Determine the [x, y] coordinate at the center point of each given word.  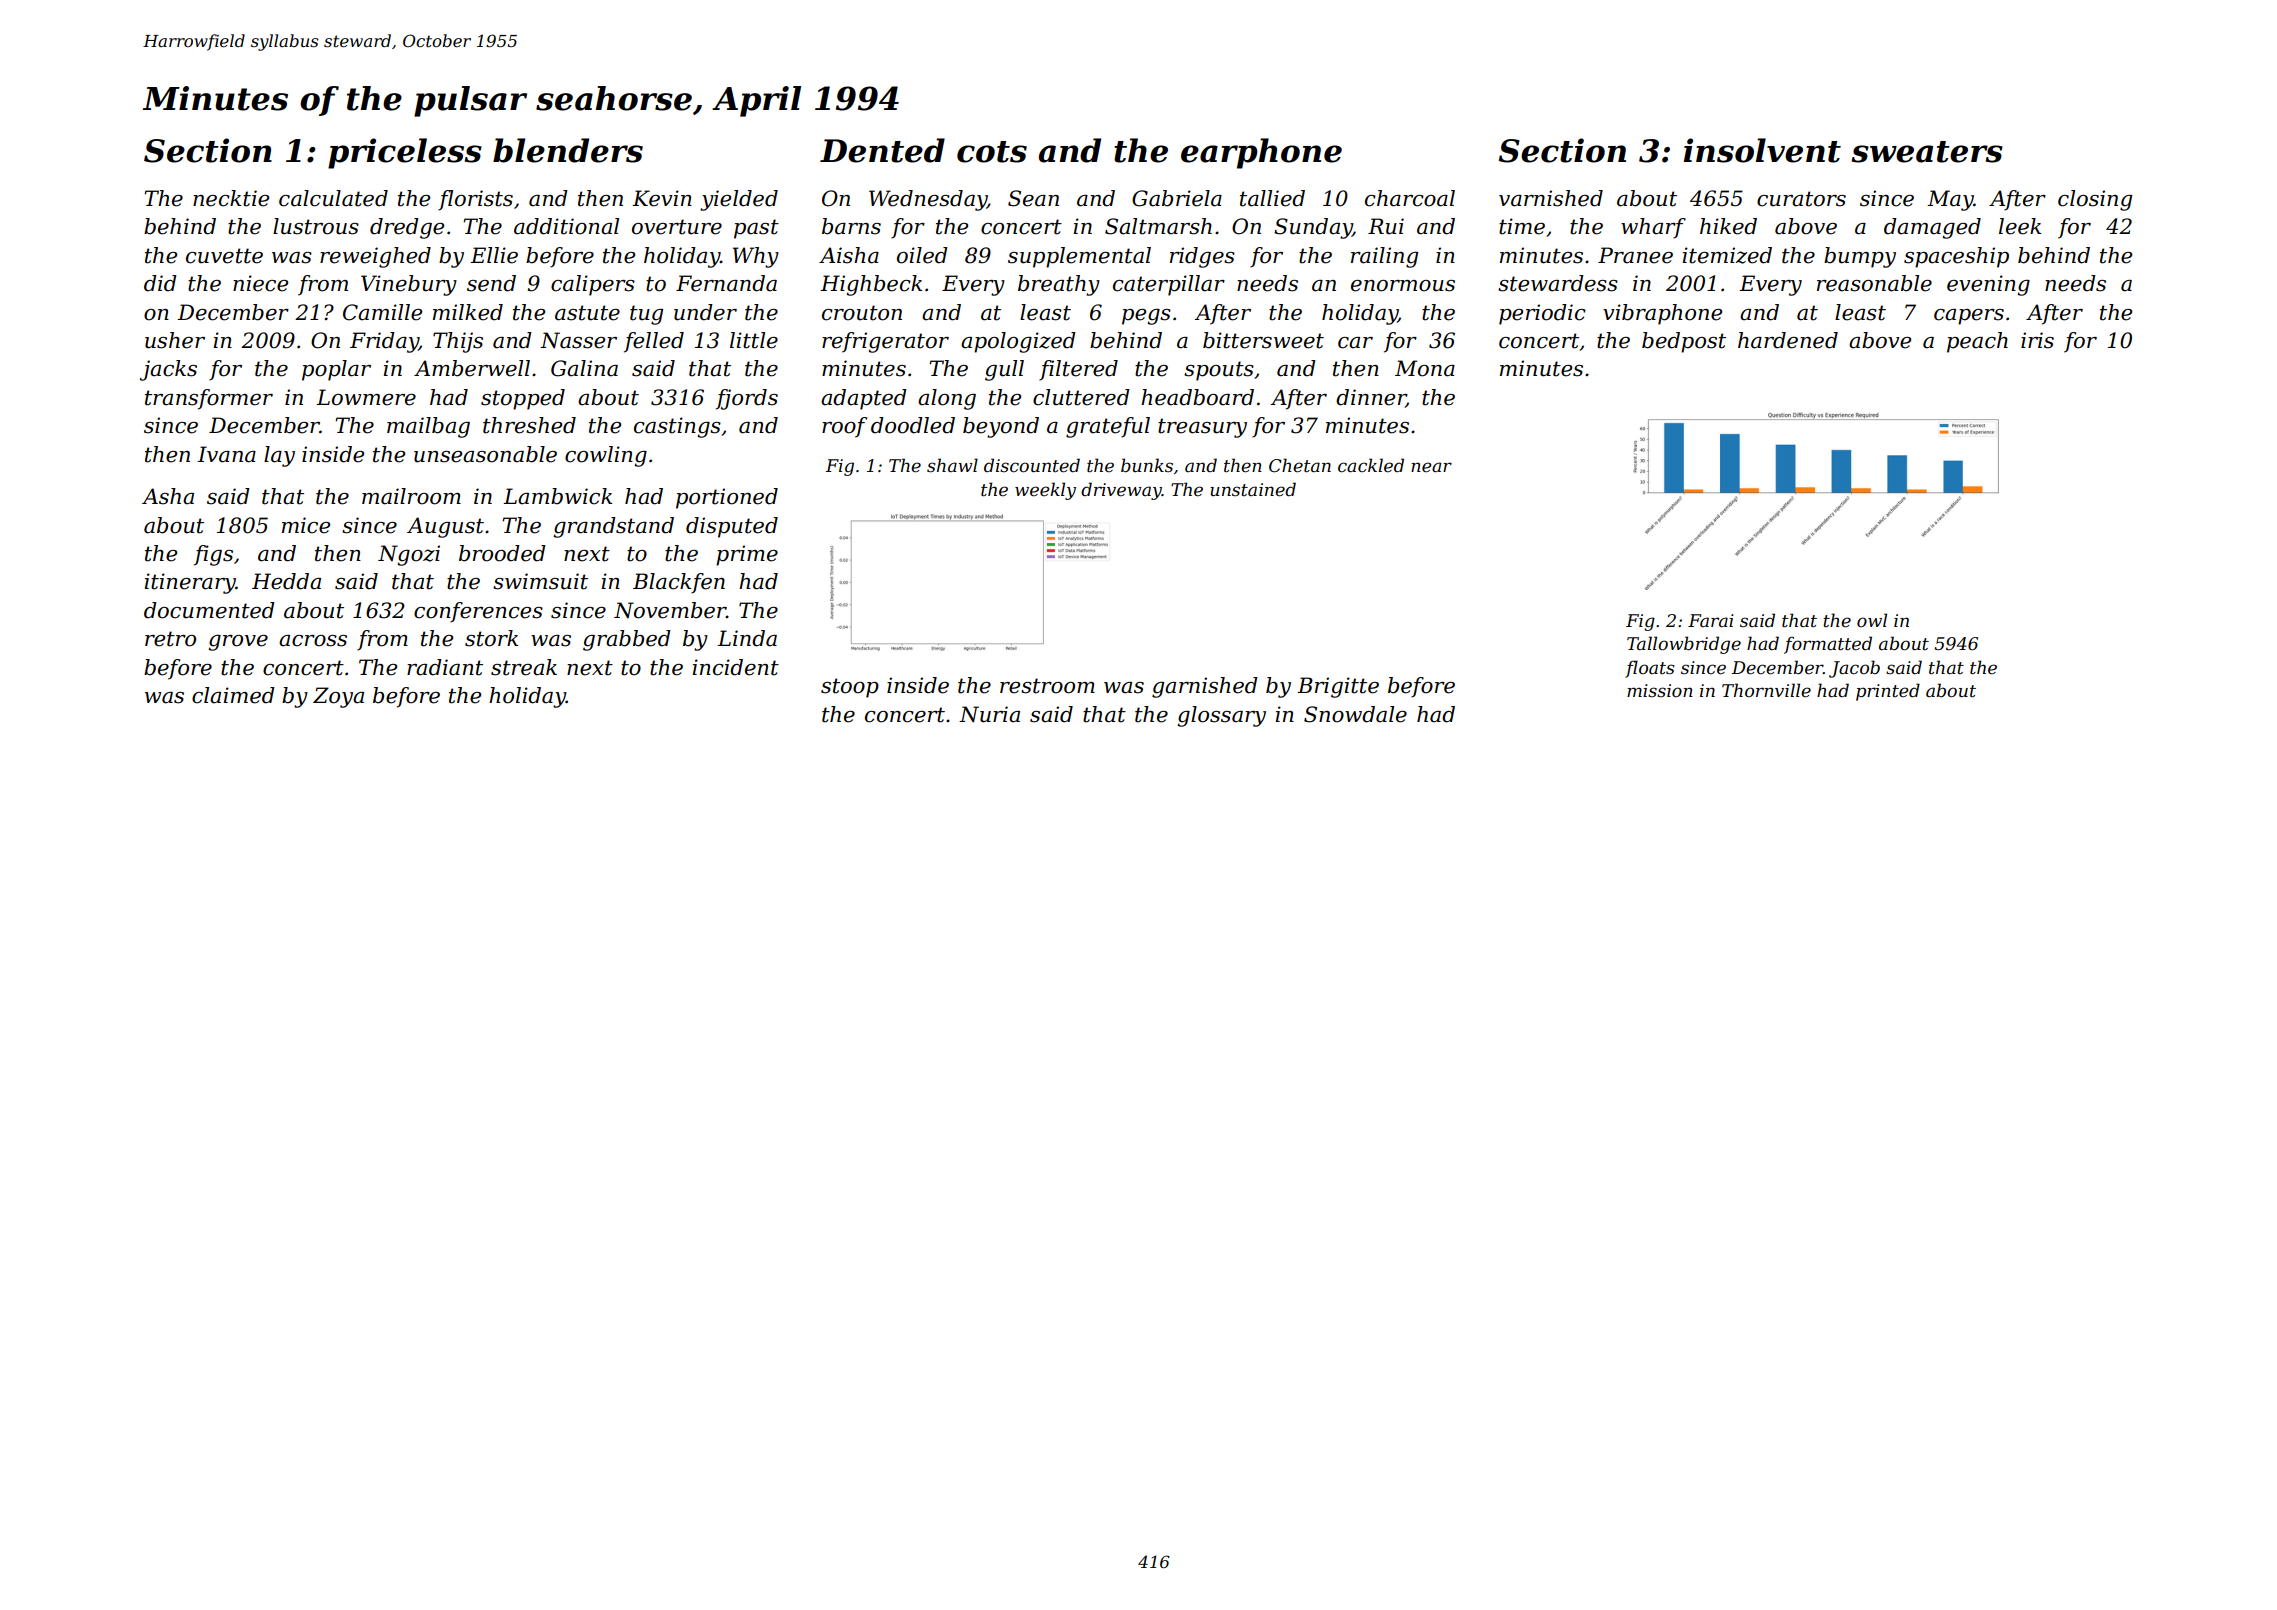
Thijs [458, 342]
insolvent [1762, 150]
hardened [1788, 340]
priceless [405, 153]
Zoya [338, 697]
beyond [1001, 427]
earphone [1261, 153]
